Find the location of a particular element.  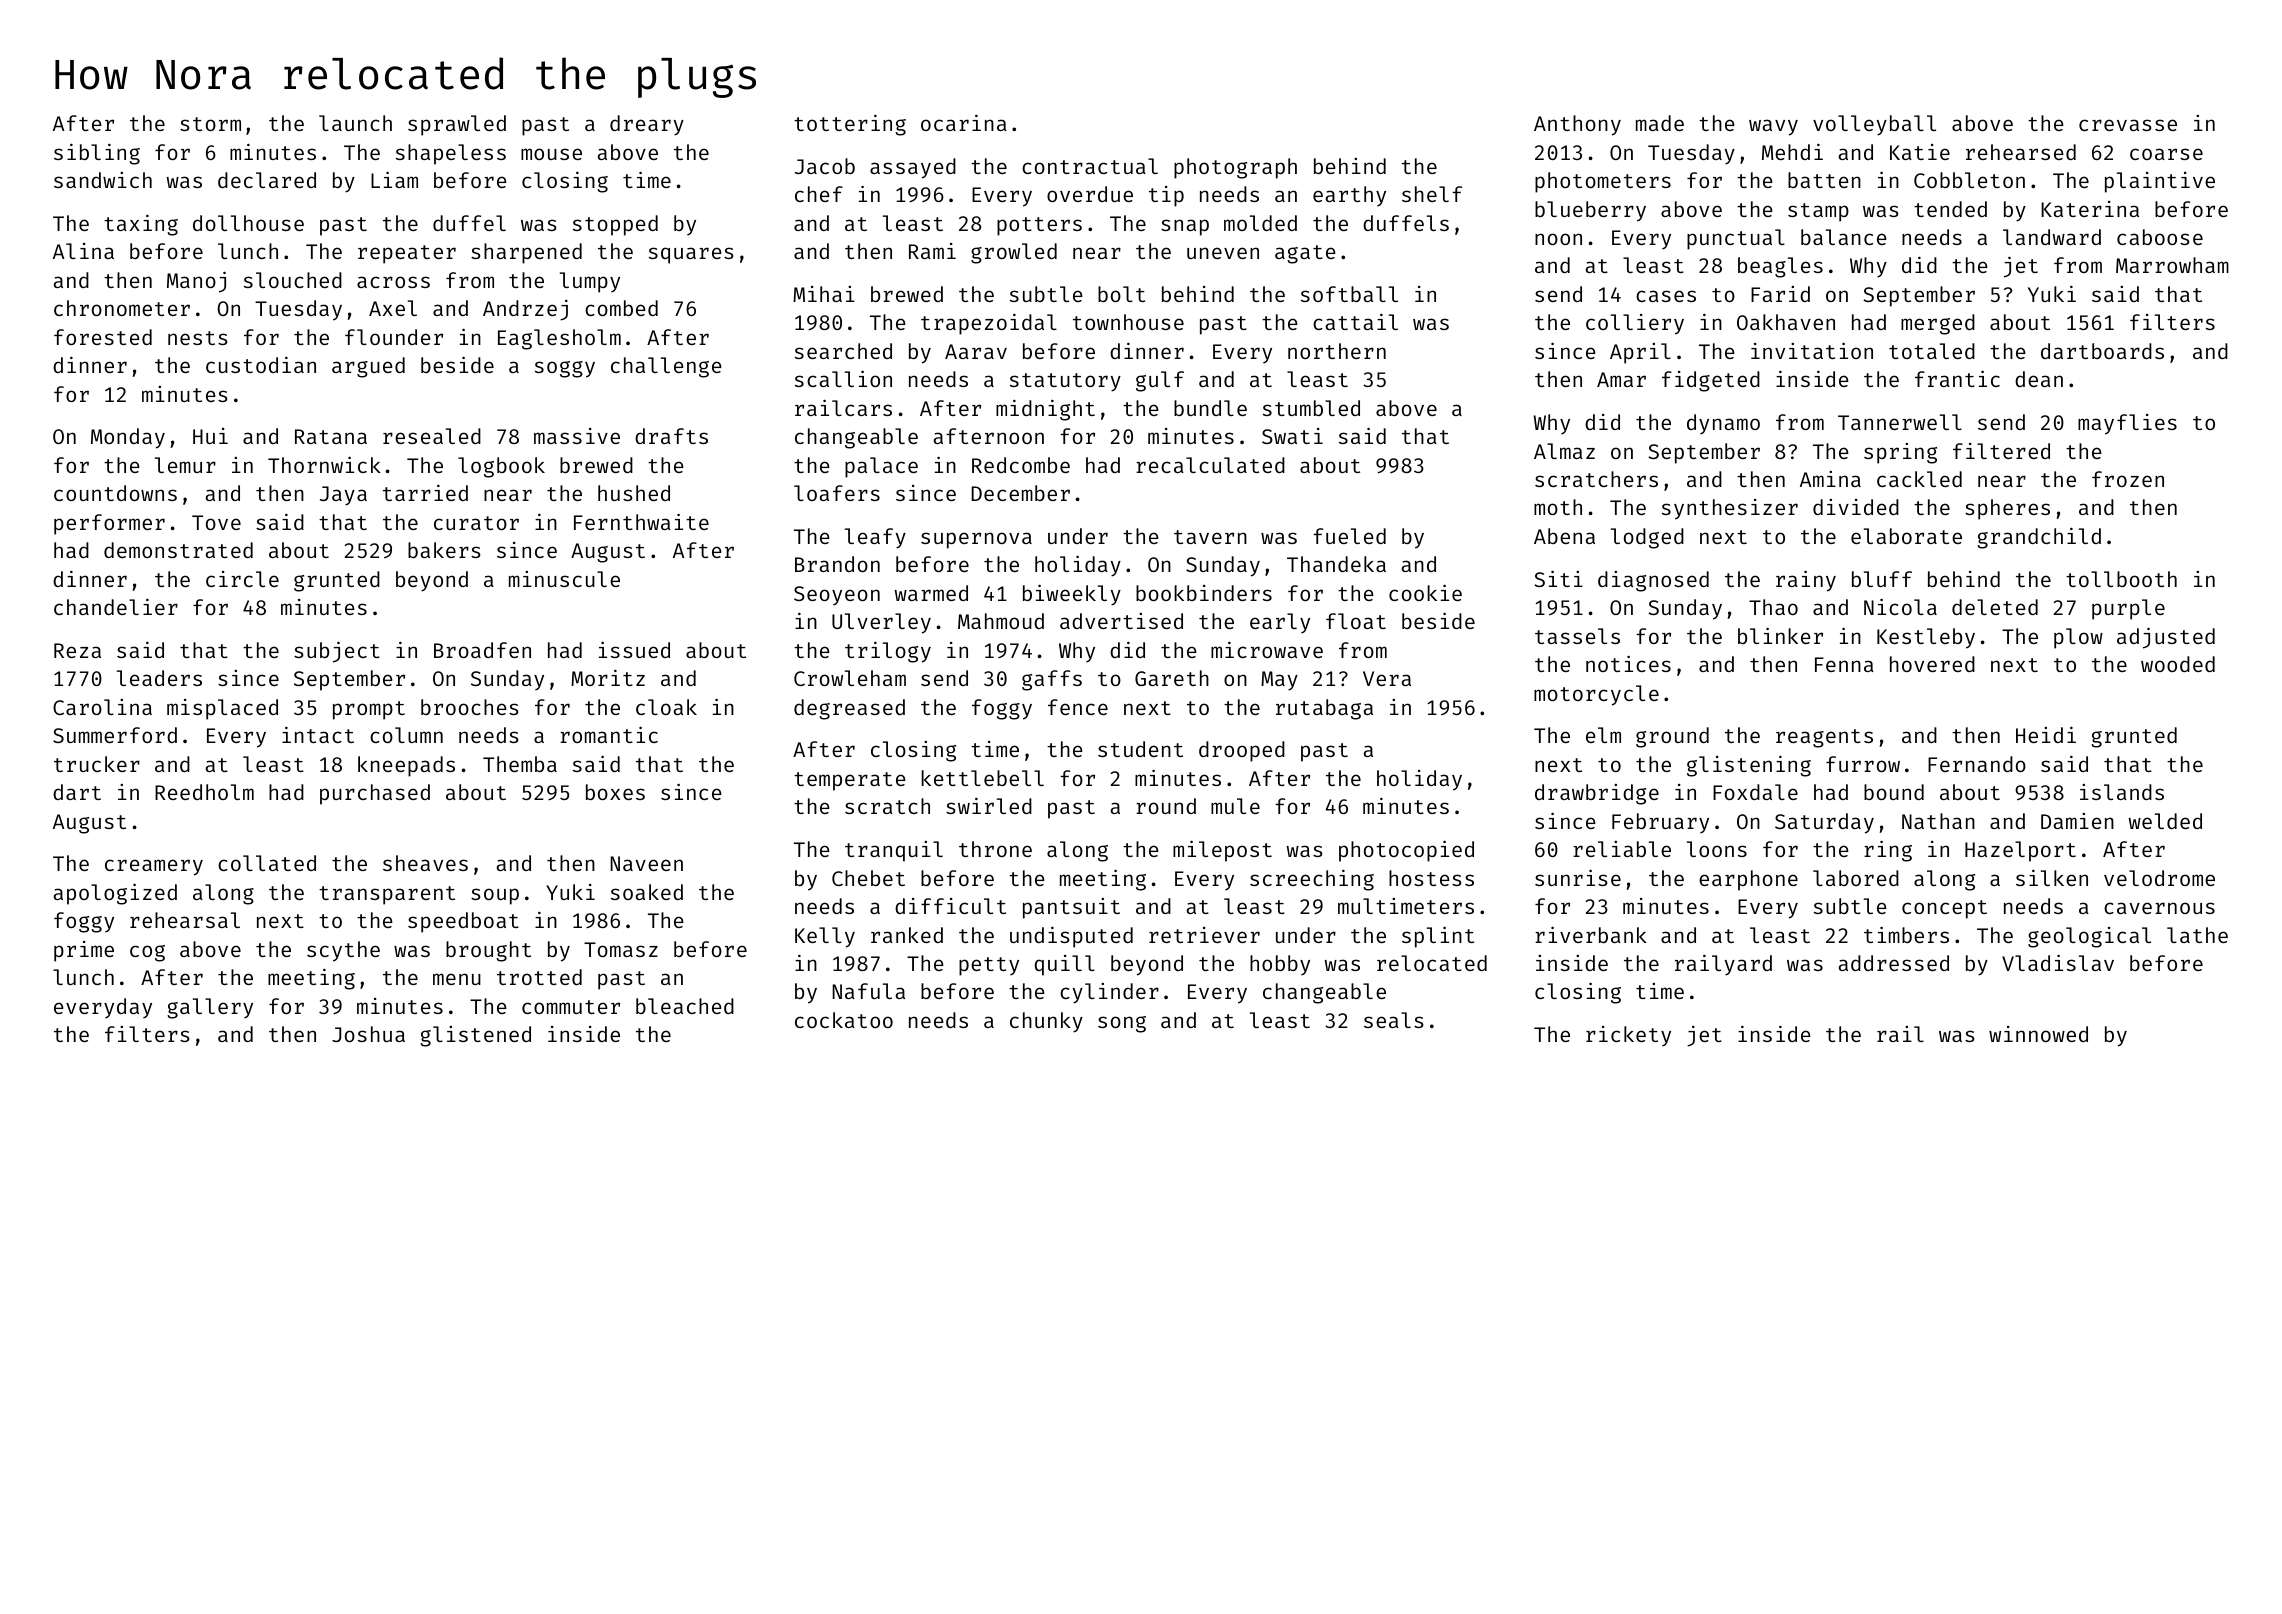

Jaya is located at coordinates (343, 496).
